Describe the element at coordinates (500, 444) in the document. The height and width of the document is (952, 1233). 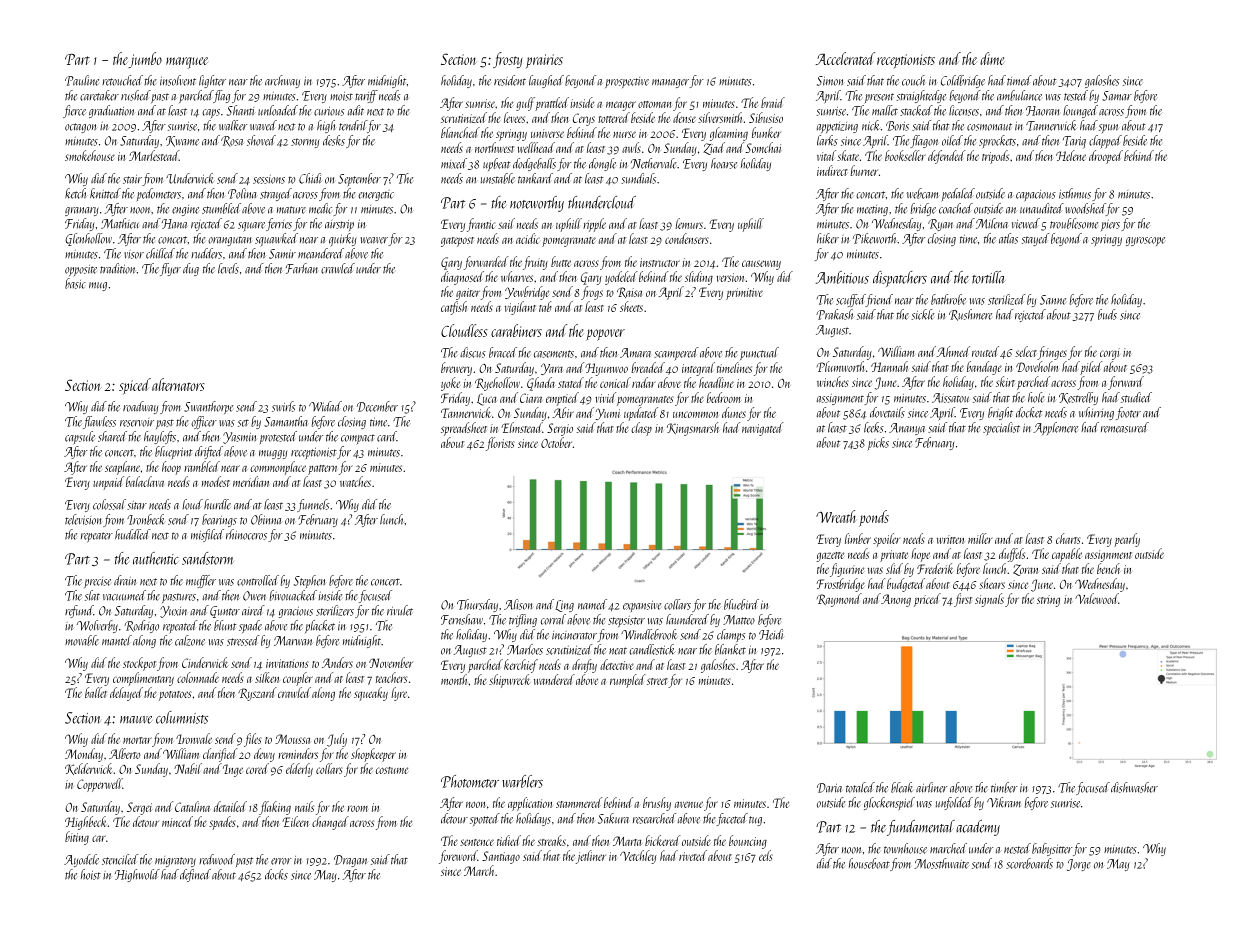
I see `florists` at that location.
